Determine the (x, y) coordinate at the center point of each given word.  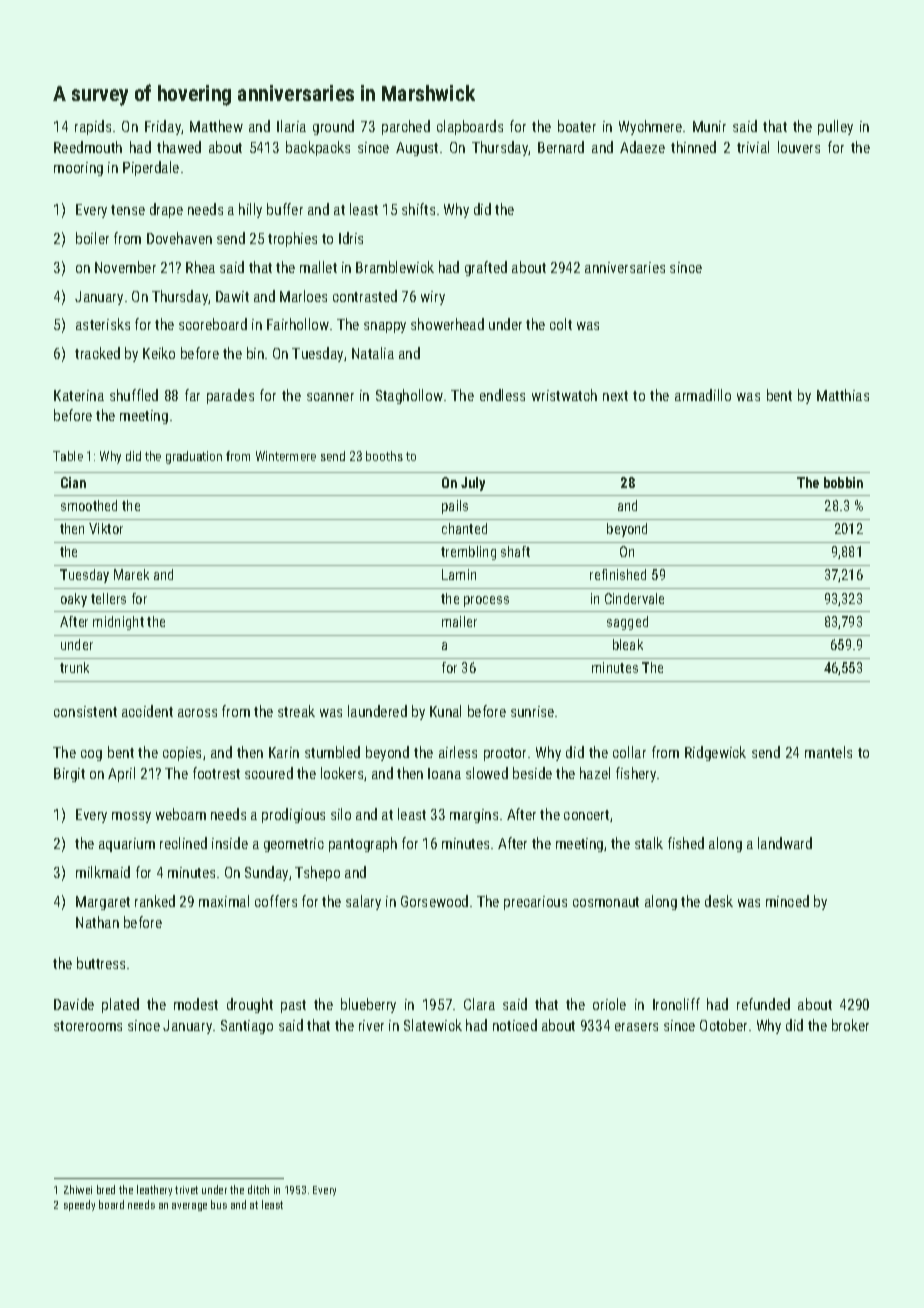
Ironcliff (676, 1004)
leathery (154, 1190)
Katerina (79, 395)
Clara (479, 1004)
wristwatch (564, 395)
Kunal (445, 711)
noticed (515, 1025)
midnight (118, 623)
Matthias (843, 395)
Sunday (266, 873)
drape (166, 210)
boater (577, 126)
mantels (828, 752)
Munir (709, 126)
